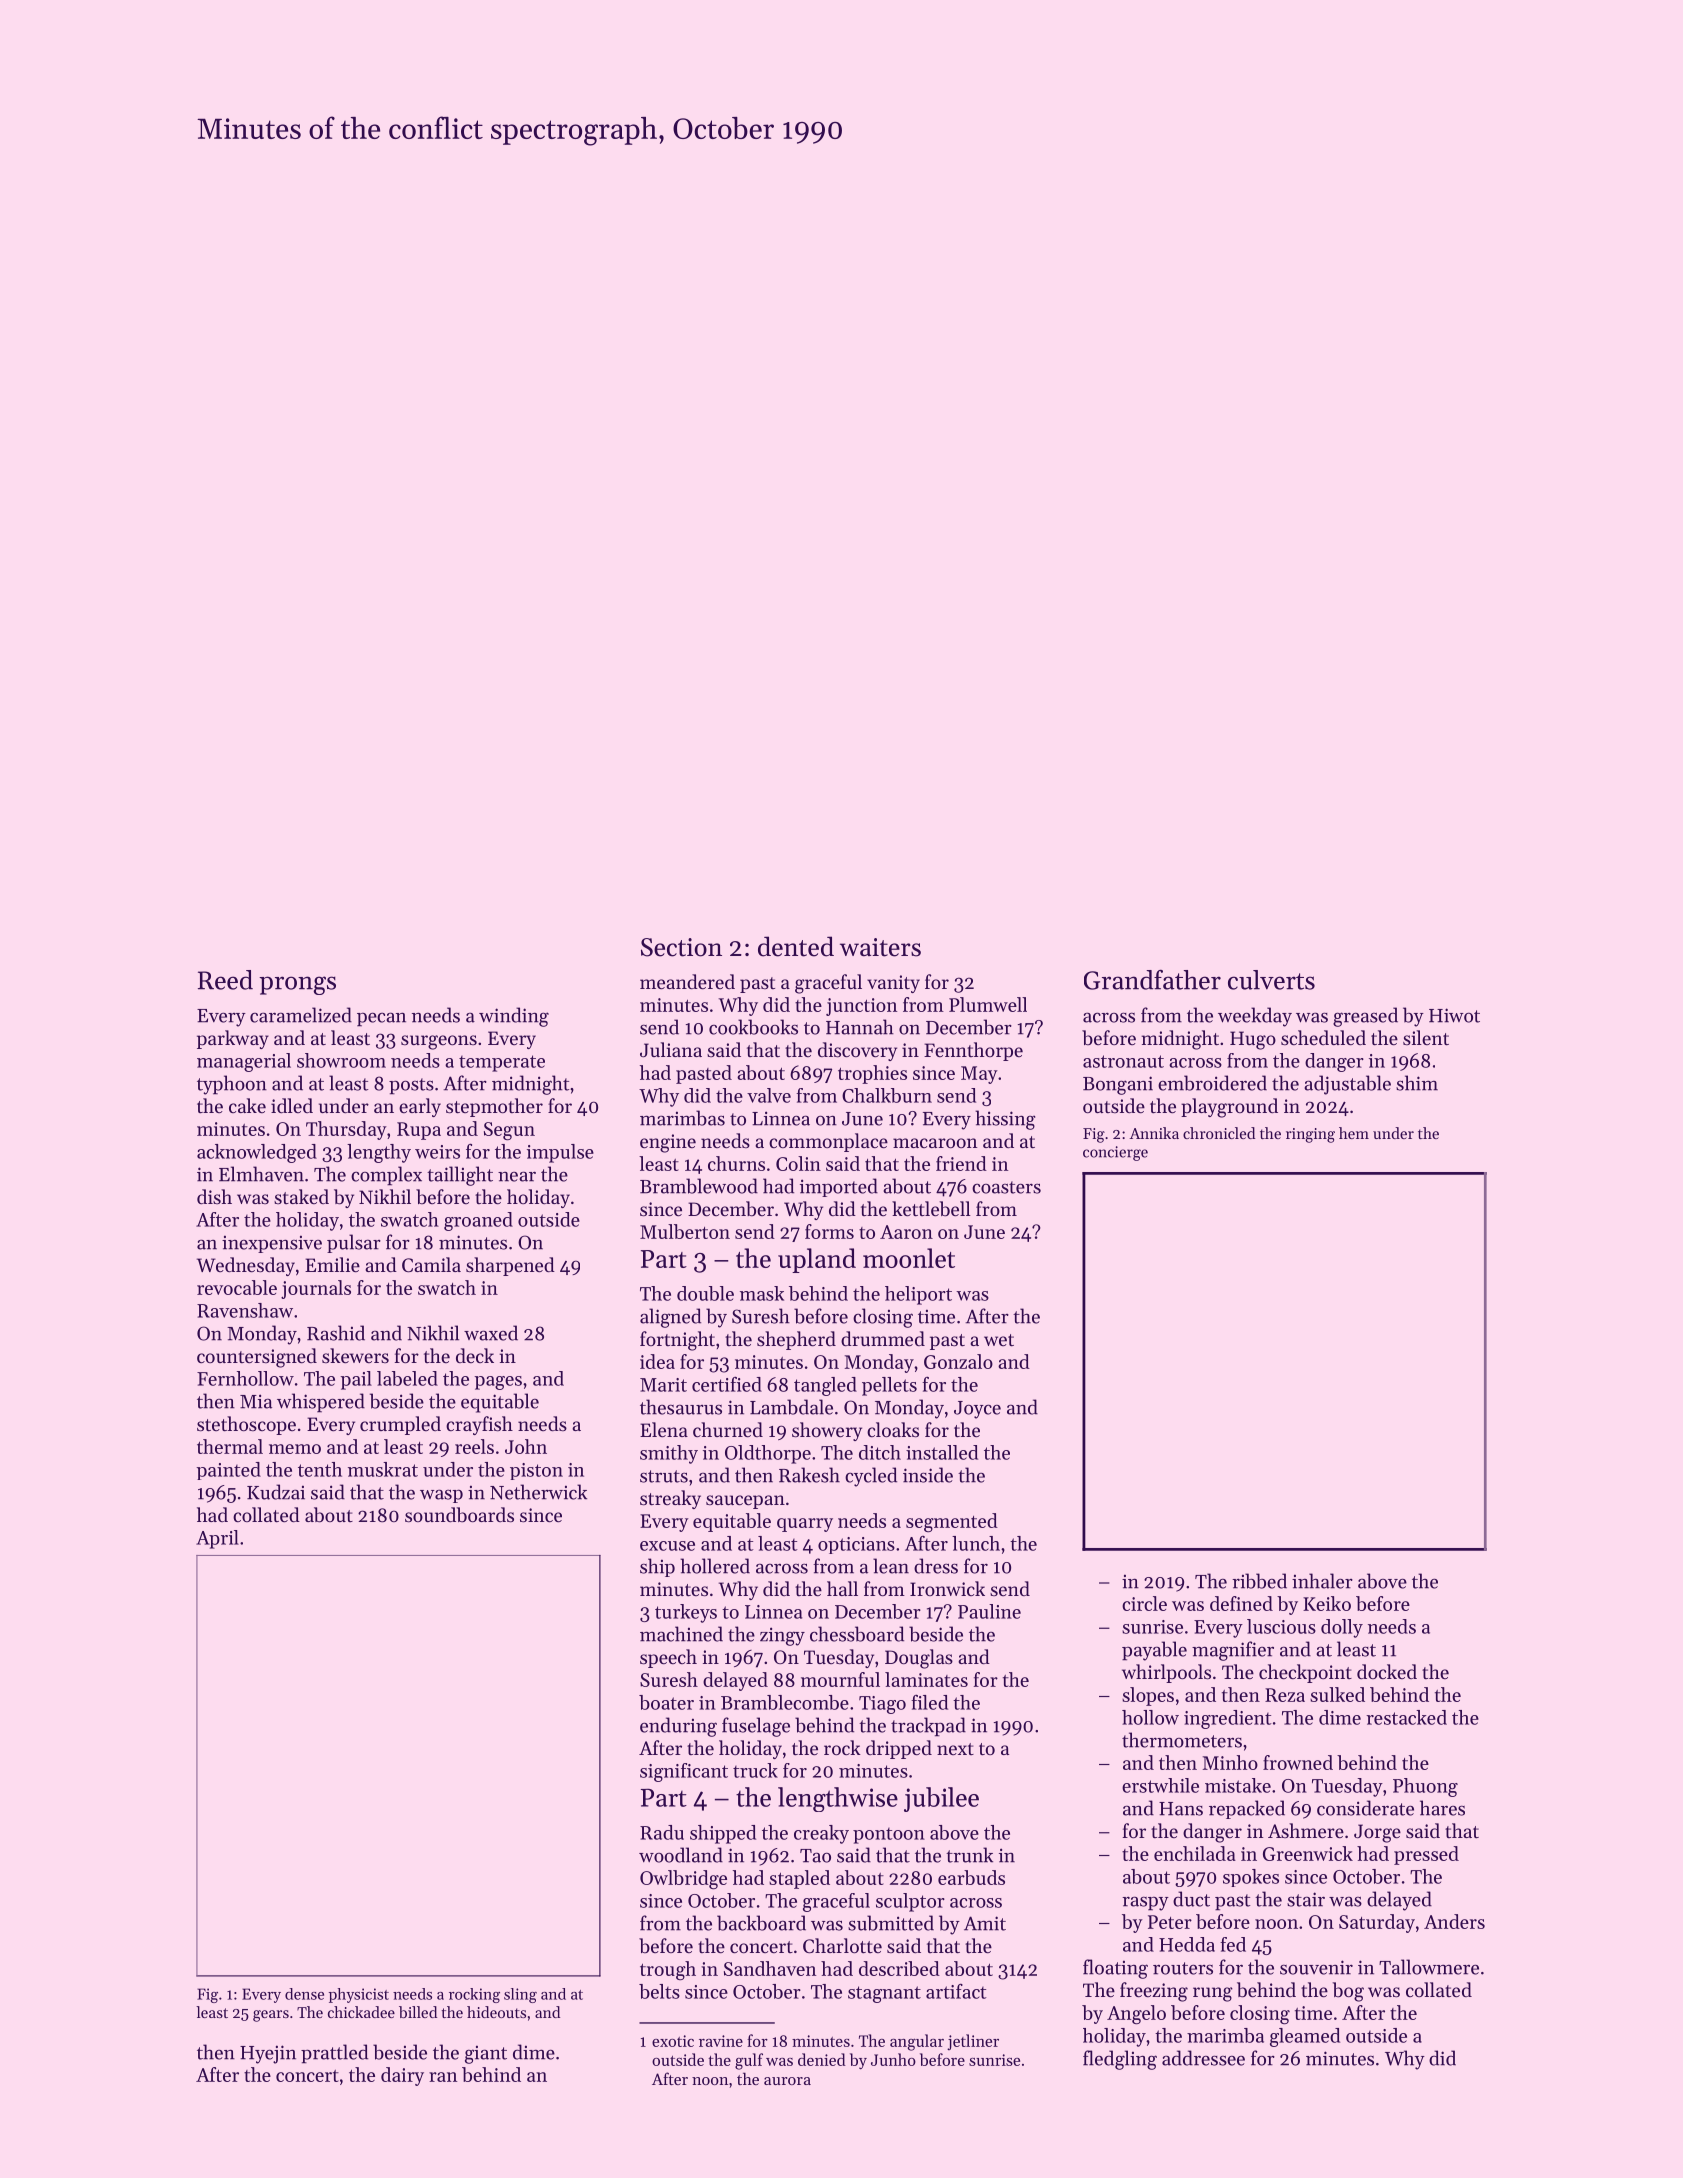  I want to click on complex, so click(386, 1176).
